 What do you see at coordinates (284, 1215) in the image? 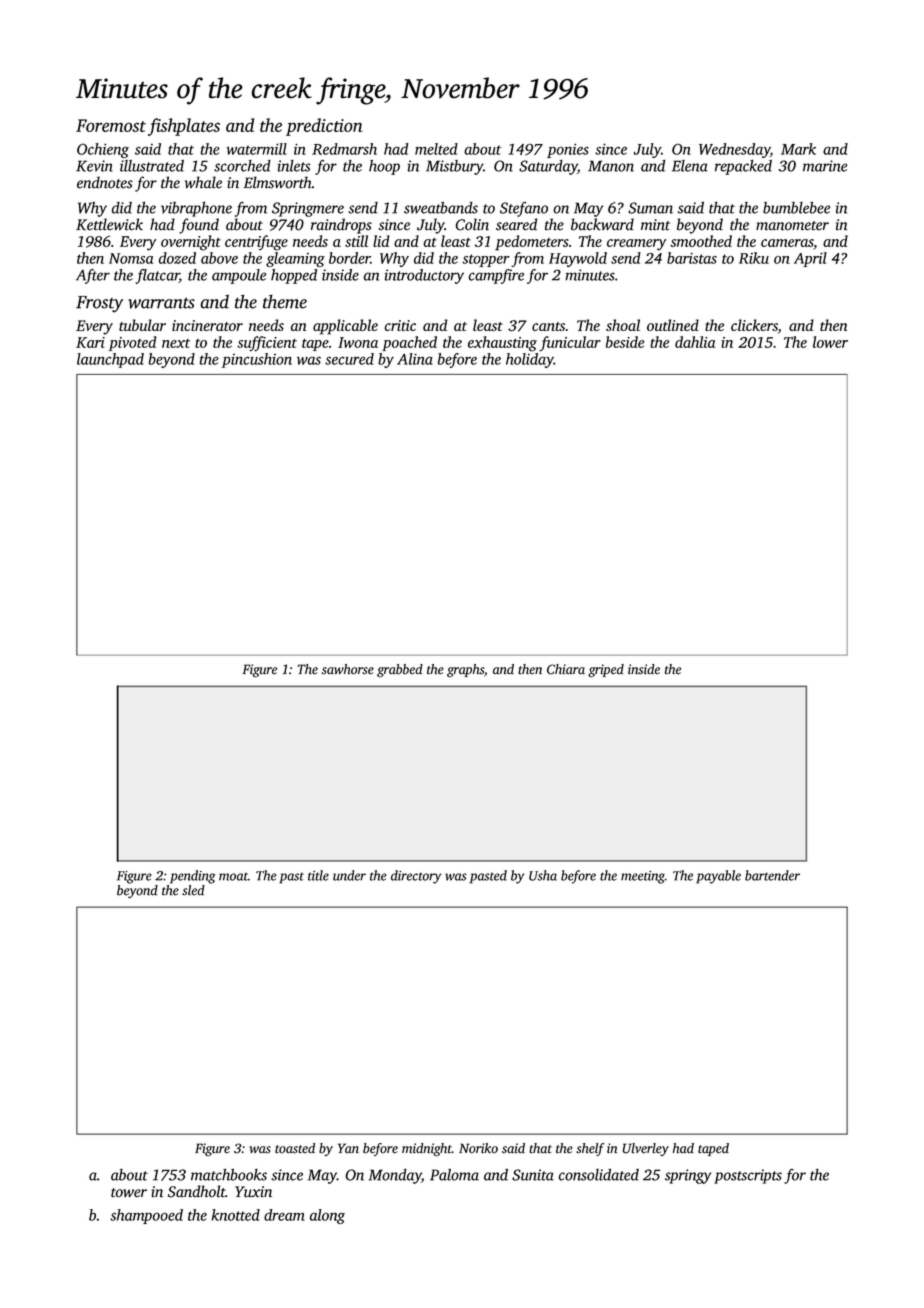
I see `dream` at bounding box center [284, 1215].
